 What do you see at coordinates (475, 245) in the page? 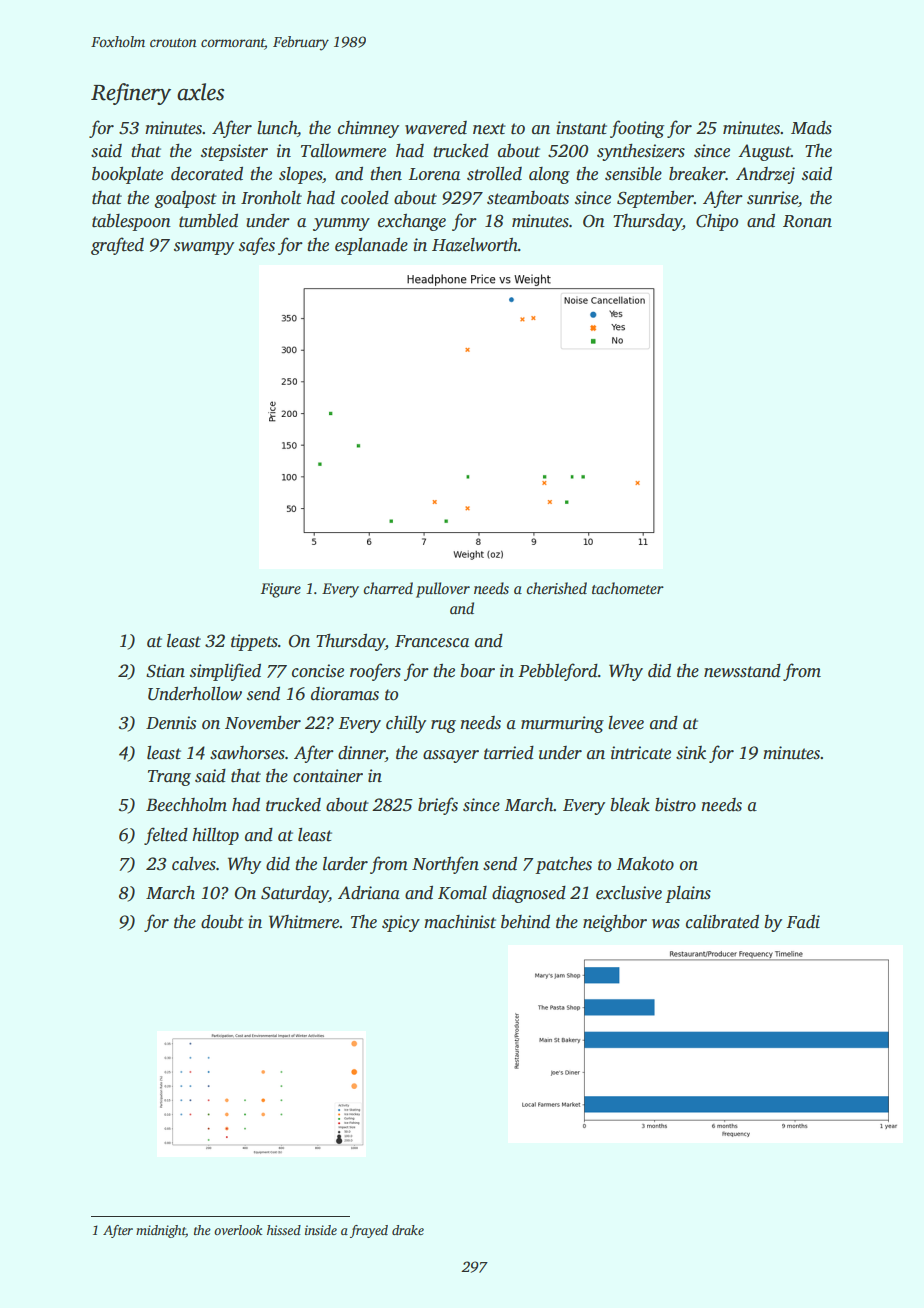
I see `Hazelworth` at bounding box center [475, 245].
